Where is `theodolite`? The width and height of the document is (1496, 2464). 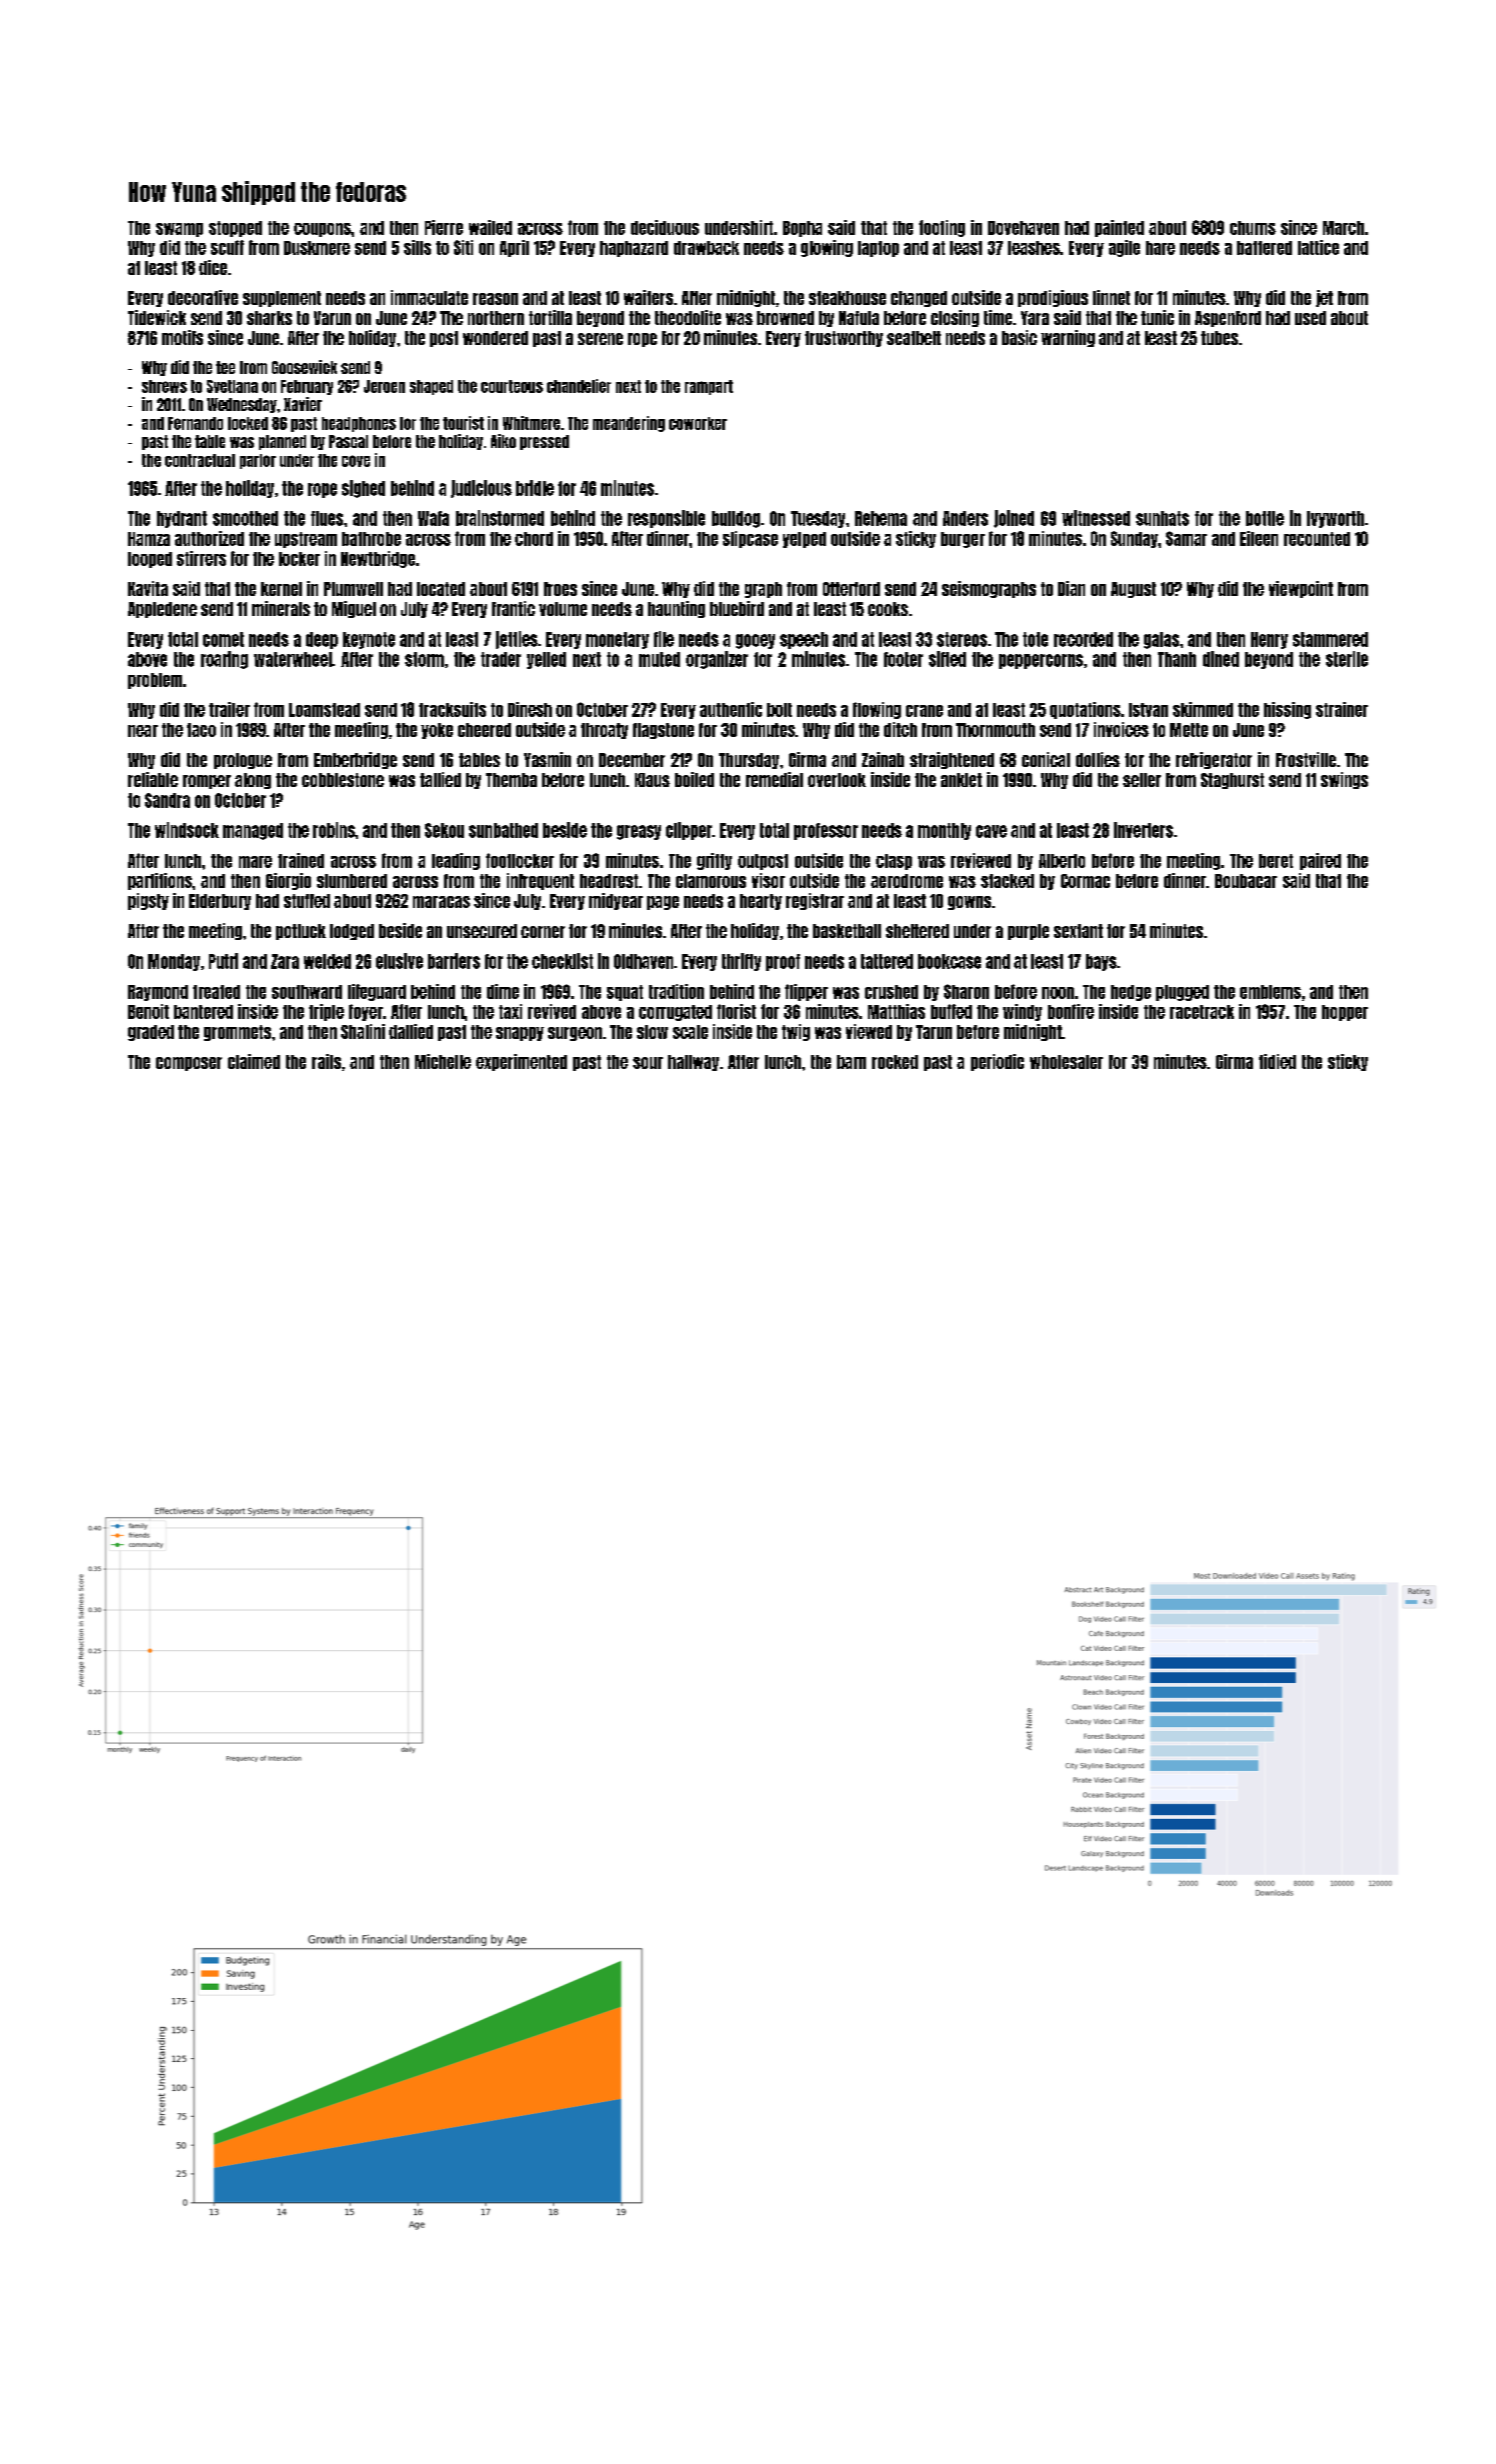 theodolite is located at coordinates (688, 317).
